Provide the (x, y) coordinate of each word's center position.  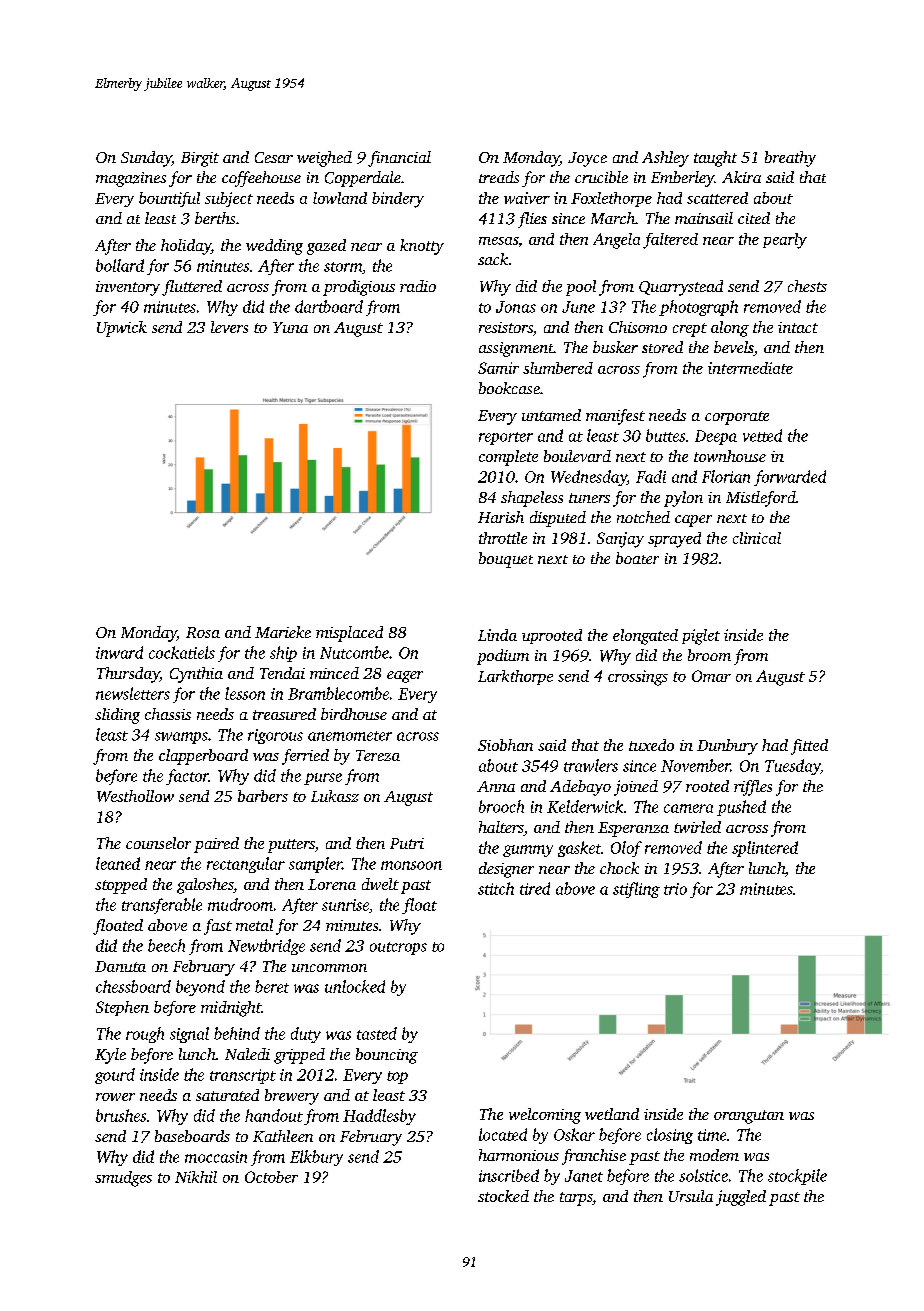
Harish (501, 517)
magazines (131, 179)
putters (291, 846)
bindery (398, 200)
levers (229, 327)
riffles (753, 788)
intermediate (750, 368)
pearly (785, 241)
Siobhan (505, 745)
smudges (123, 1179)
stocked (503, 1196)
